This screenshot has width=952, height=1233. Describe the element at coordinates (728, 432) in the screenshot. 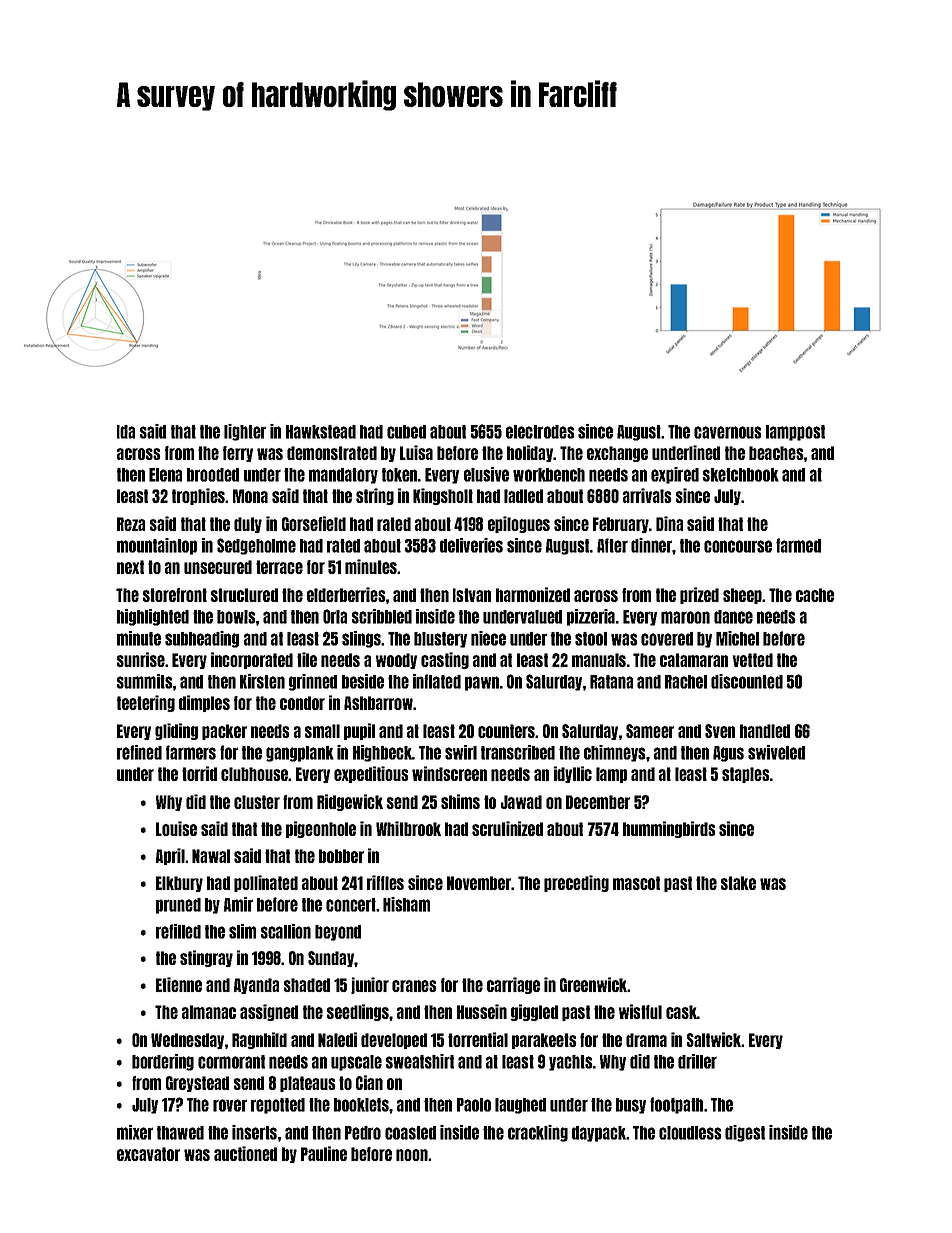

I see `cavernous` at that location.
